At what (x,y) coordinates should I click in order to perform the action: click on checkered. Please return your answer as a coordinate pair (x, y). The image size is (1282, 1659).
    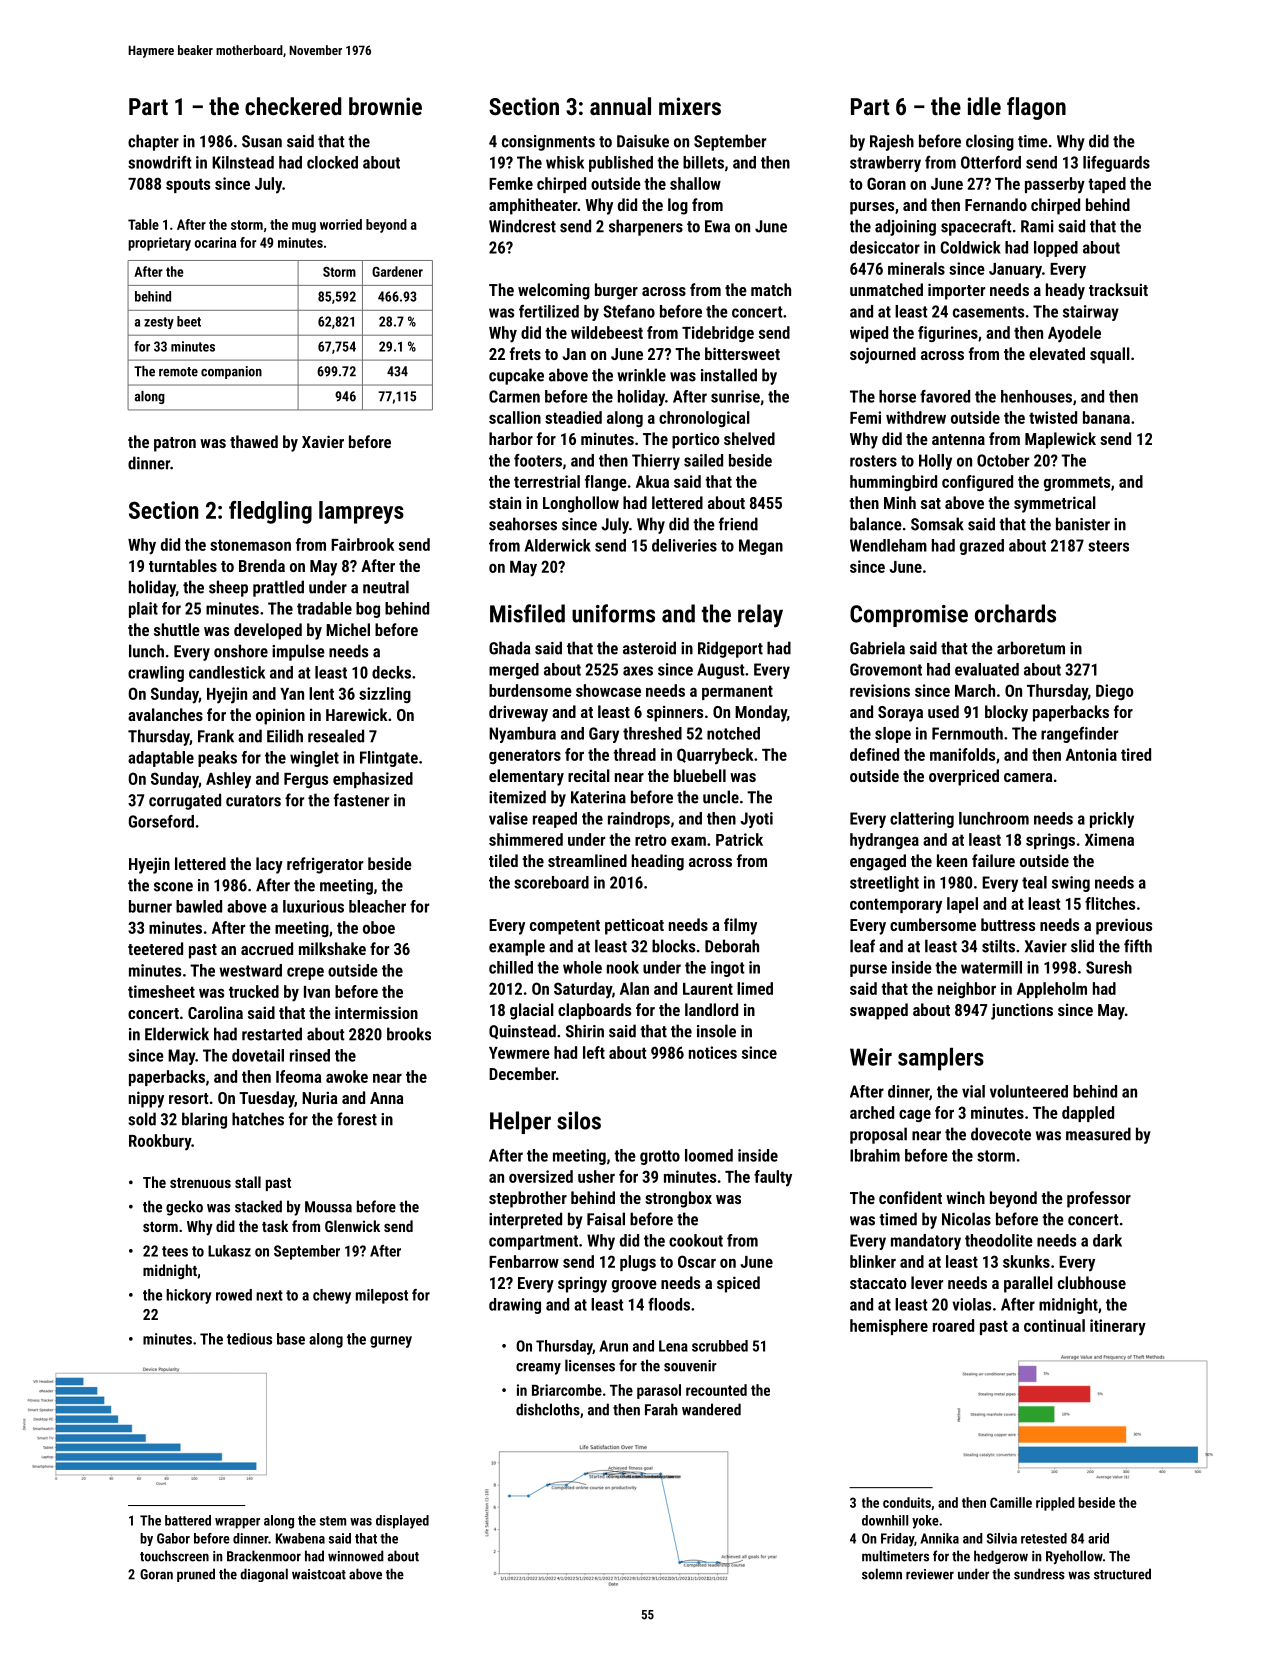
    Looking at the image, I should click on (293, 106).
